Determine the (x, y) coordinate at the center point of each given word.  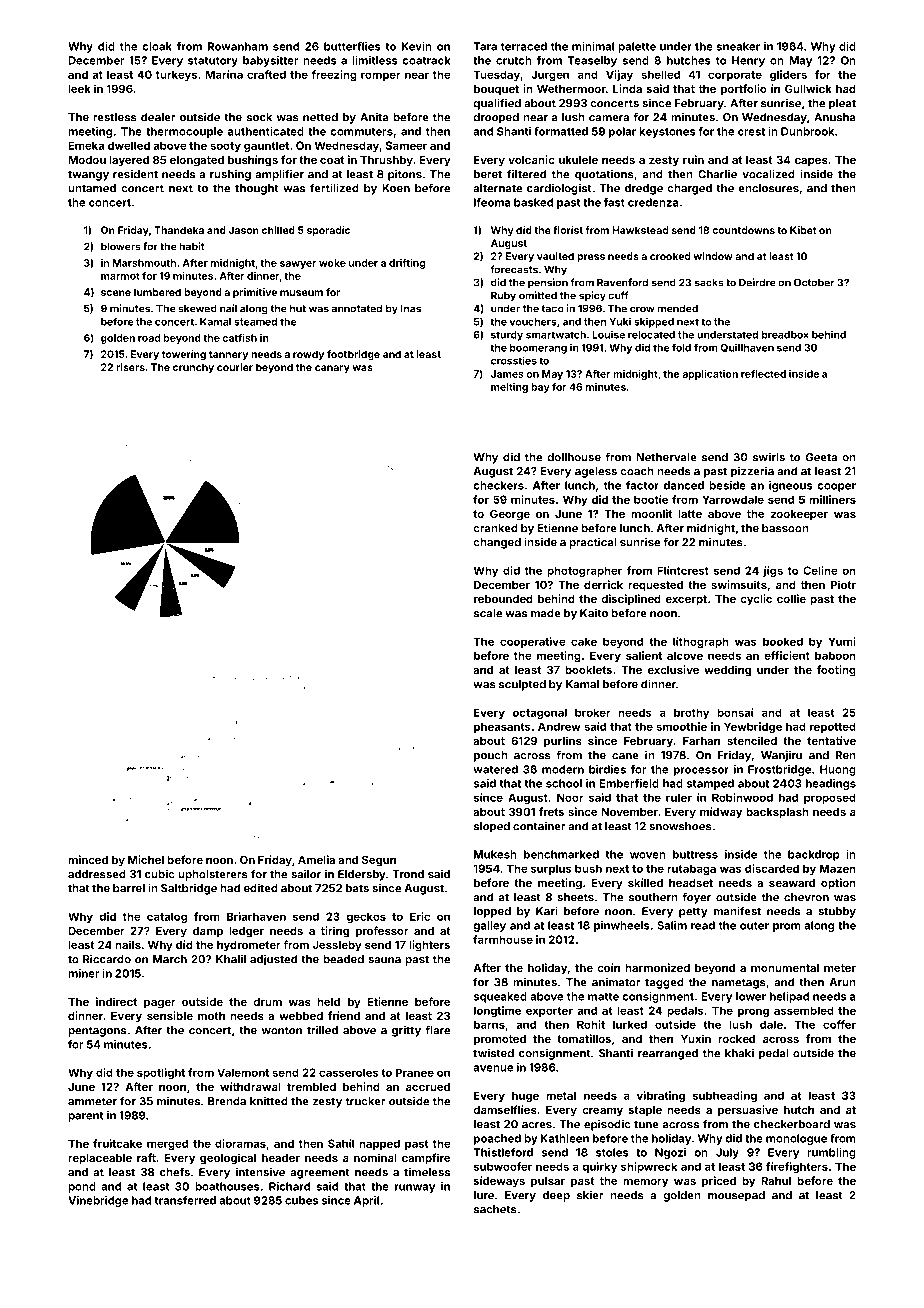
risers (130, 367)
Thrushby (386, 161)
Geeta (821, 457)
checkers (498, 485)
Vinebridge (98, 1201)
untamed (92, 188)
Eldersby (362, 875)
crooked (670, 256)
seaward (792, 883)
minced (88, 859)
